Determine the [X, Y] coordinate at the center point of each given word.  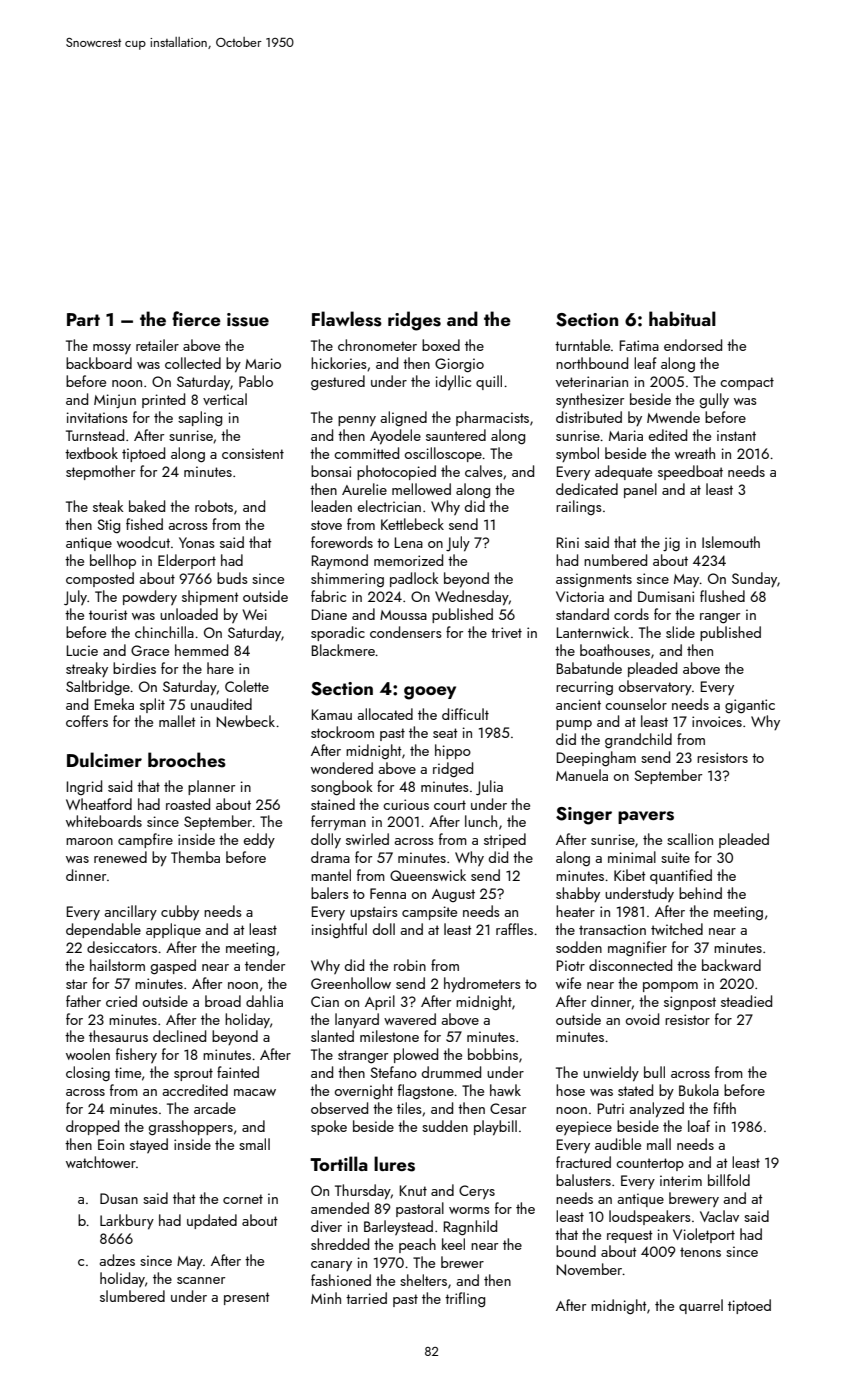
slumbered [132, 1296]
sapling [200, 419]
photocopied [396, 472]
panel [640, 490]
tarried [366, 1298]
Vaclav [719, 1216]
